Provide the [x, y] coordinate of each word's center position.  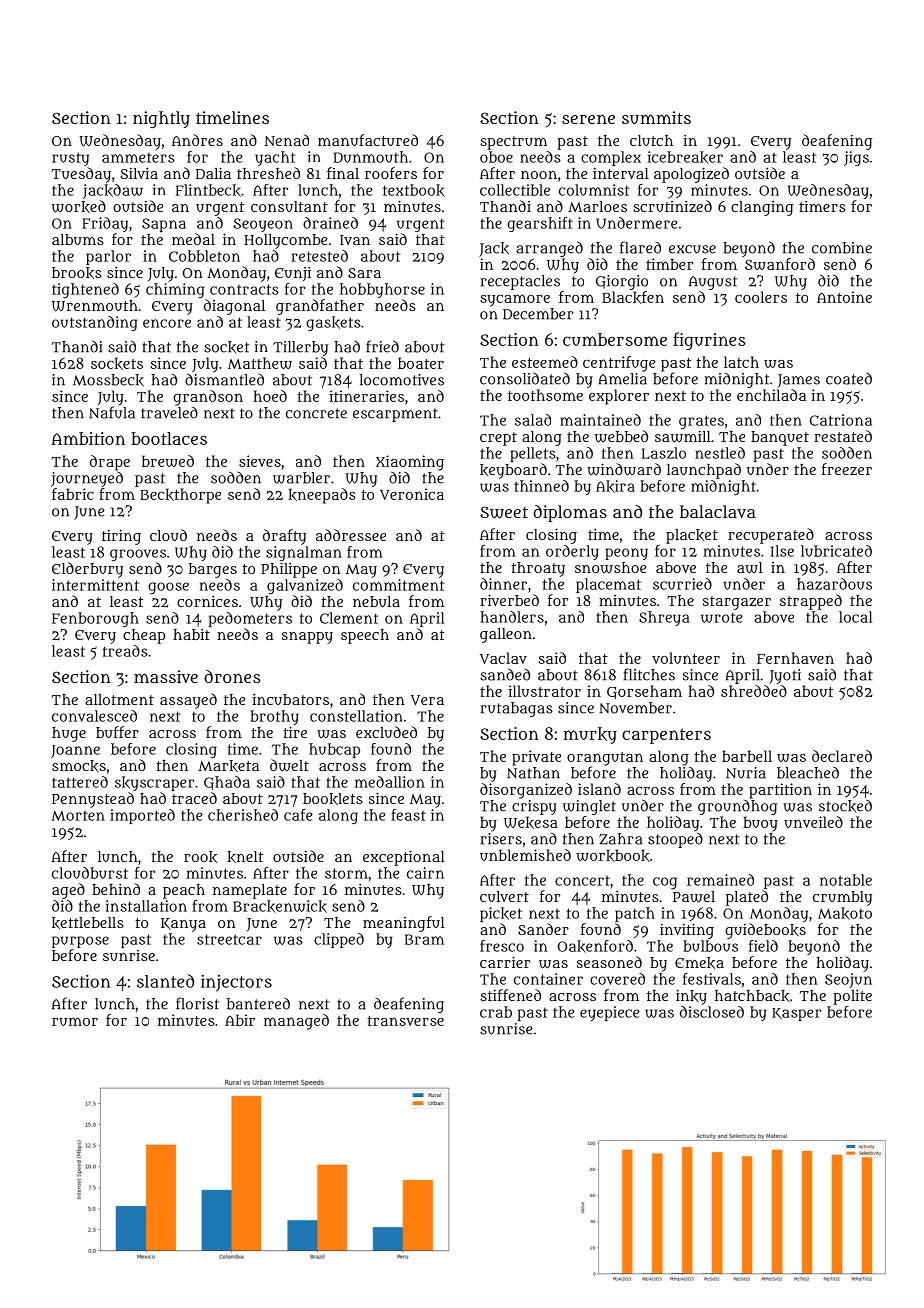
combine [842, 248]
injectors [236, 983]
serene [588, 119]
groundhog [737, 807]
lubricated [836, 551]
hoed [270, 396]
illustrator [544, 691]
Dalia [213, 173]
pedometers [250, 619]
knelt [245, 857]
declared [842, 756]
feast [408, 815]
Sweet [504, 512]
